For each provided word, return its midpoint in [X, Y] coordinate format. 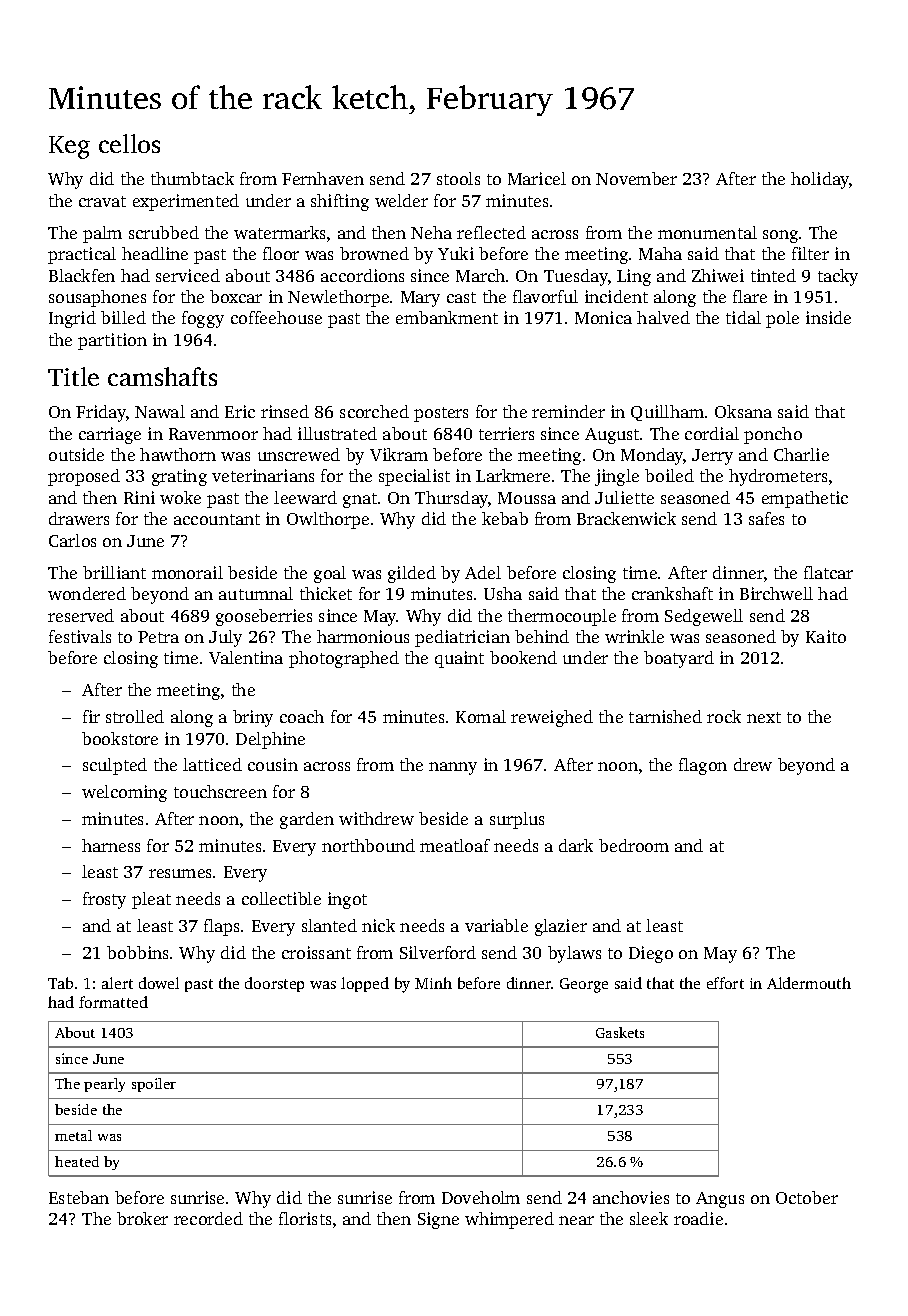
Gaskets [620, 1032]
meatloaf [455, 845]
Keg [69, 147]
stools [458, 178]
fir [91, 716]
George [584, 985]
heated [77, 1161]
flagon [703, 766]
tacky [838, 277]
